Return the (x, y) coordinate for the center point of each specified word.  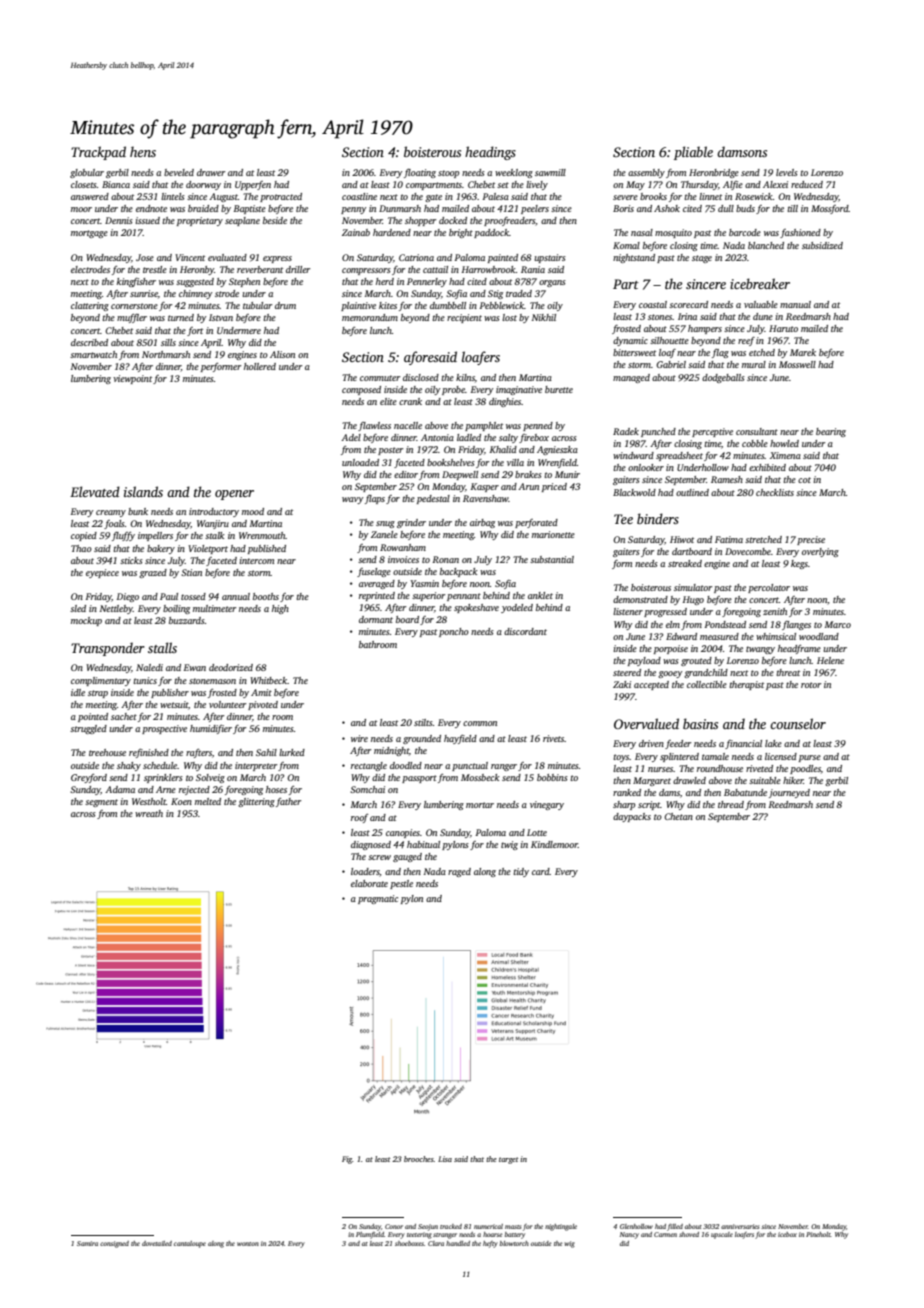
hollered (260, 366)
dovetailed (157, 1243)
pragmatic (378, 899)
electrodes (90, 269)
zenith (775, 611)
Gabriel (671, 364)
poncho (454, 632)
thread (731, 804)
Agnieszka (557, 450)
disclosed (421, 377)
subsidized (822, 245)
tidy (521, 872)
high (280, 609)
